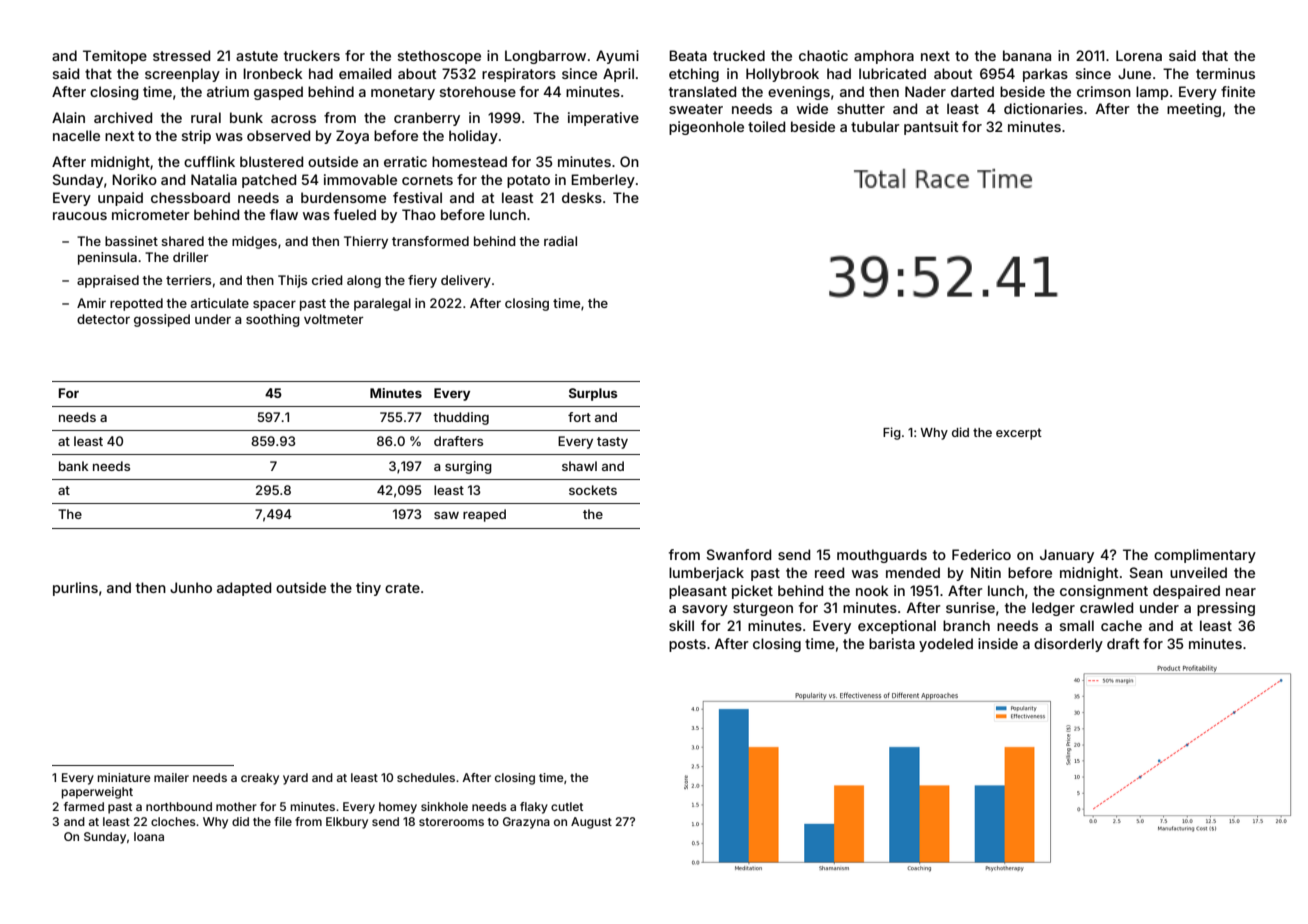 Image resolution: width=1308 pixels, height=924 pixels. What do you see at coordinates (236, 806) in the screenshot?
I see `mother` at bounding box center [236, 806].
